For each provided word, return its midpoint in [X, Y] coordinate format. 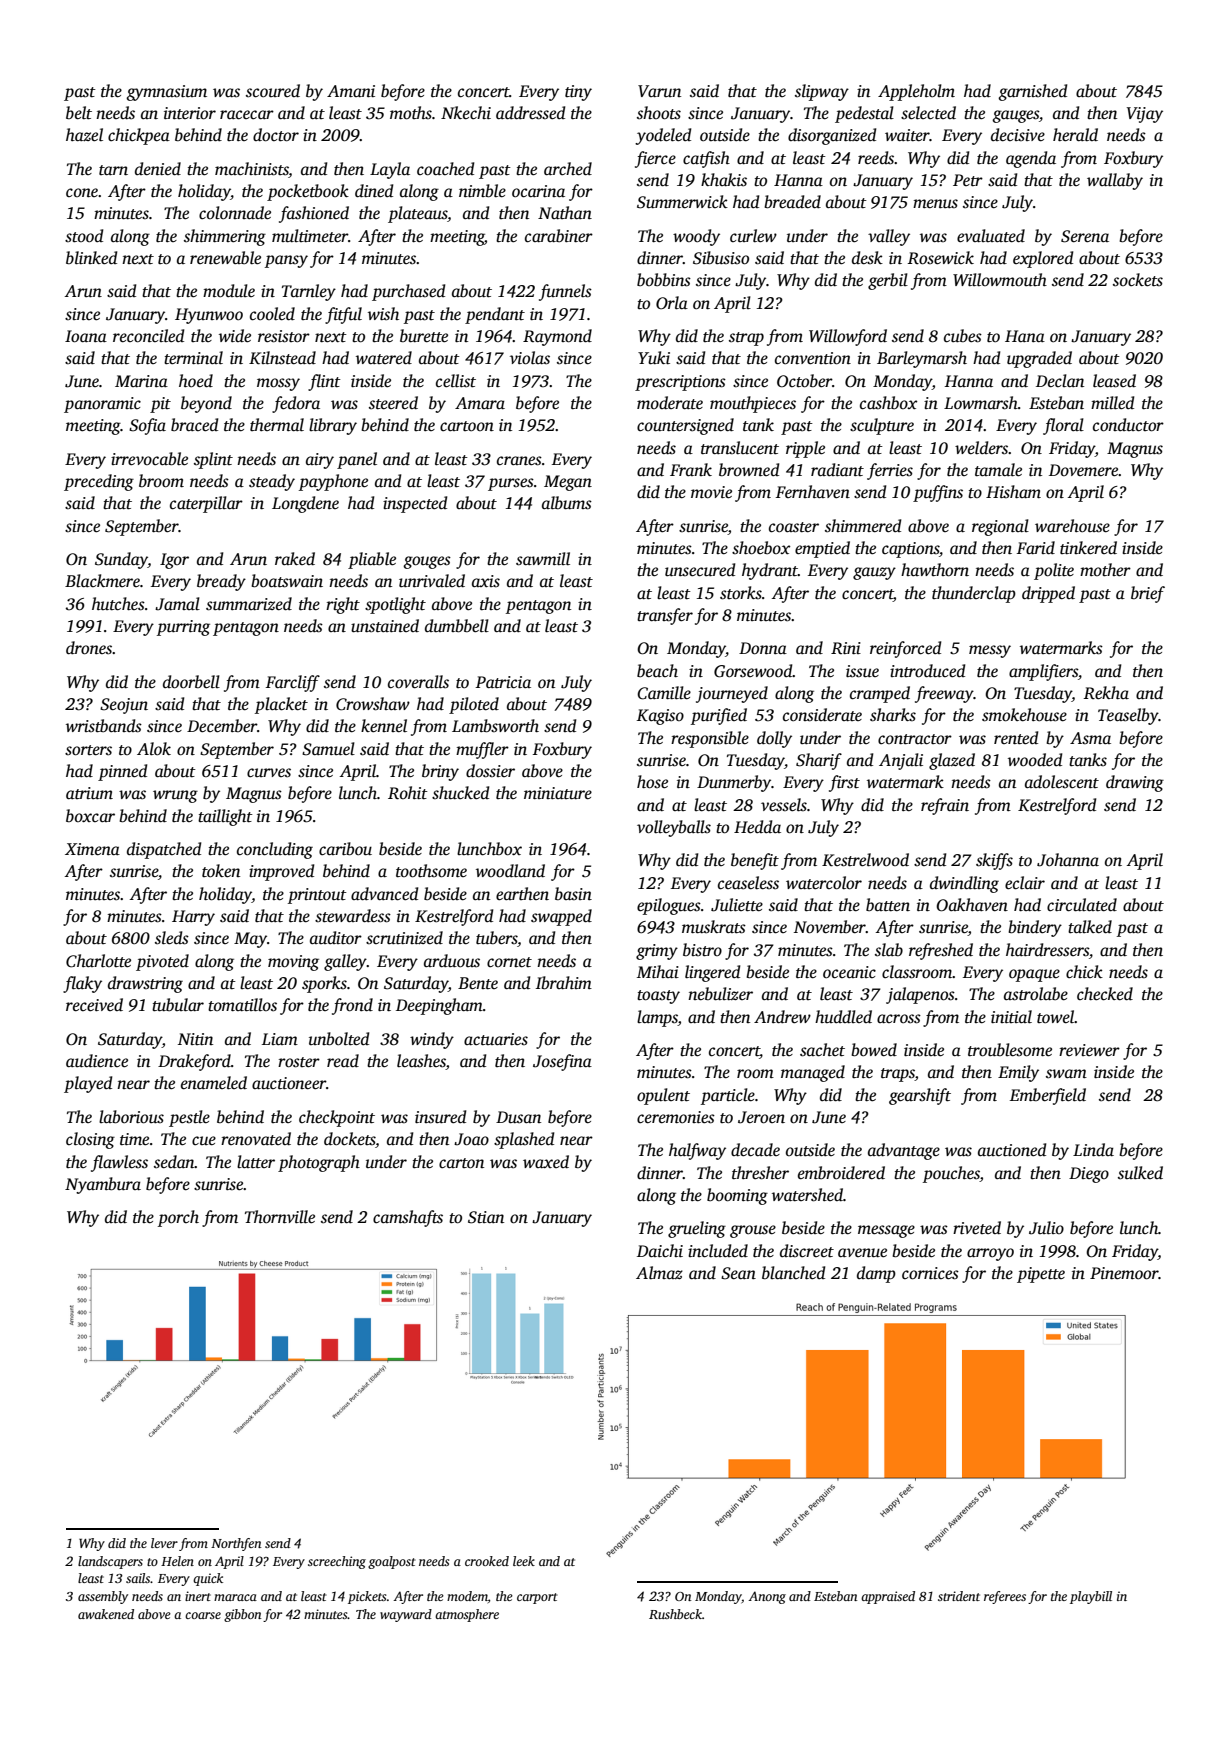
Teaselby [1128, 716]
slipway [822, 92]
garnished [1032, 92]
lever [164, 1543]
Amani [351, 91]
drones [89, 648]
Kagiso [660, 717]
